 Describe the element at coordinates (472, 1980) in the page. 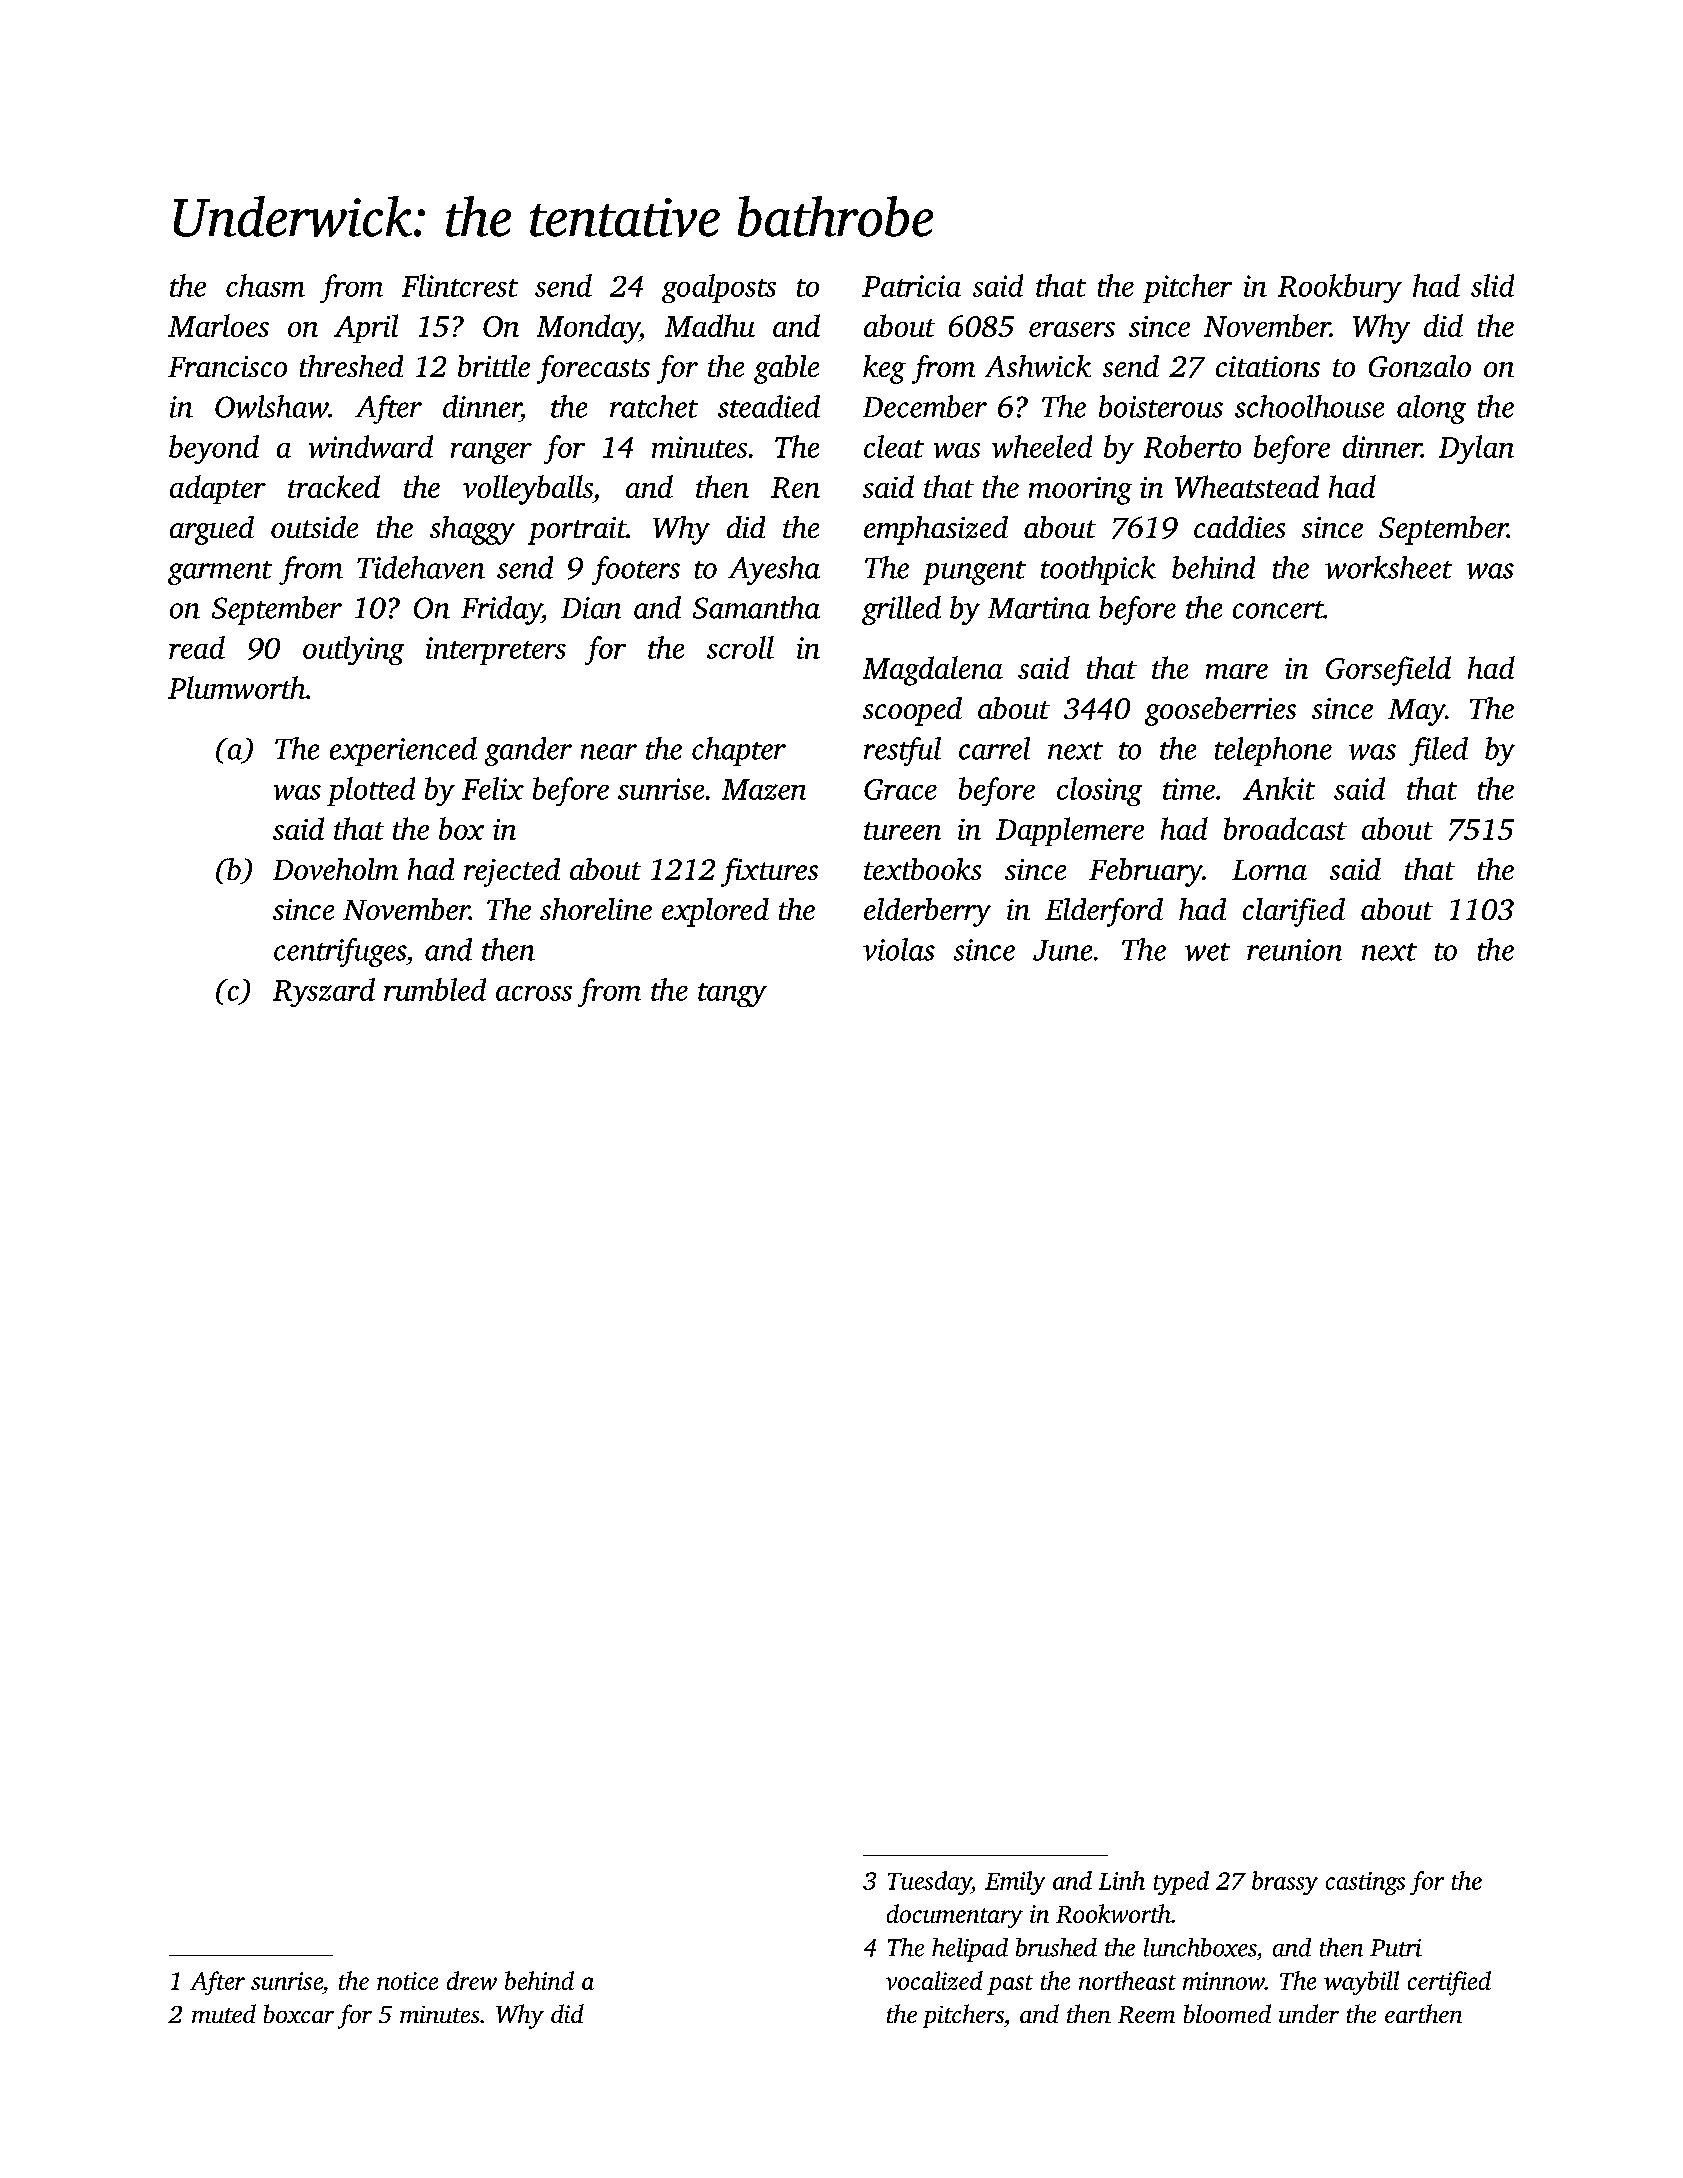

I see `drew` at that location.
